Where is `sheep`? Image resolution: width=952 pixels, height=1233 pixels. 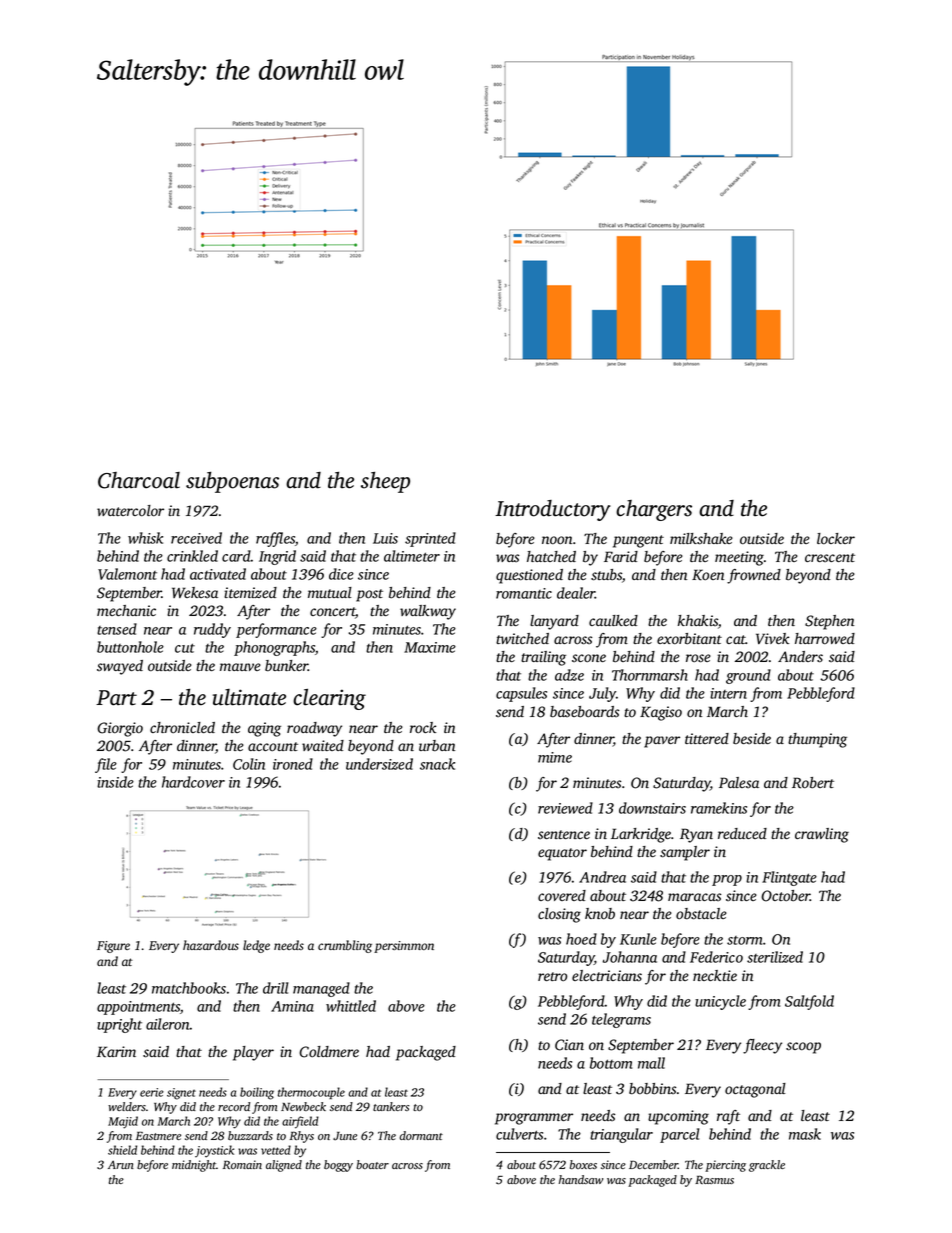
sheep is located at coordinates (385, 482).
